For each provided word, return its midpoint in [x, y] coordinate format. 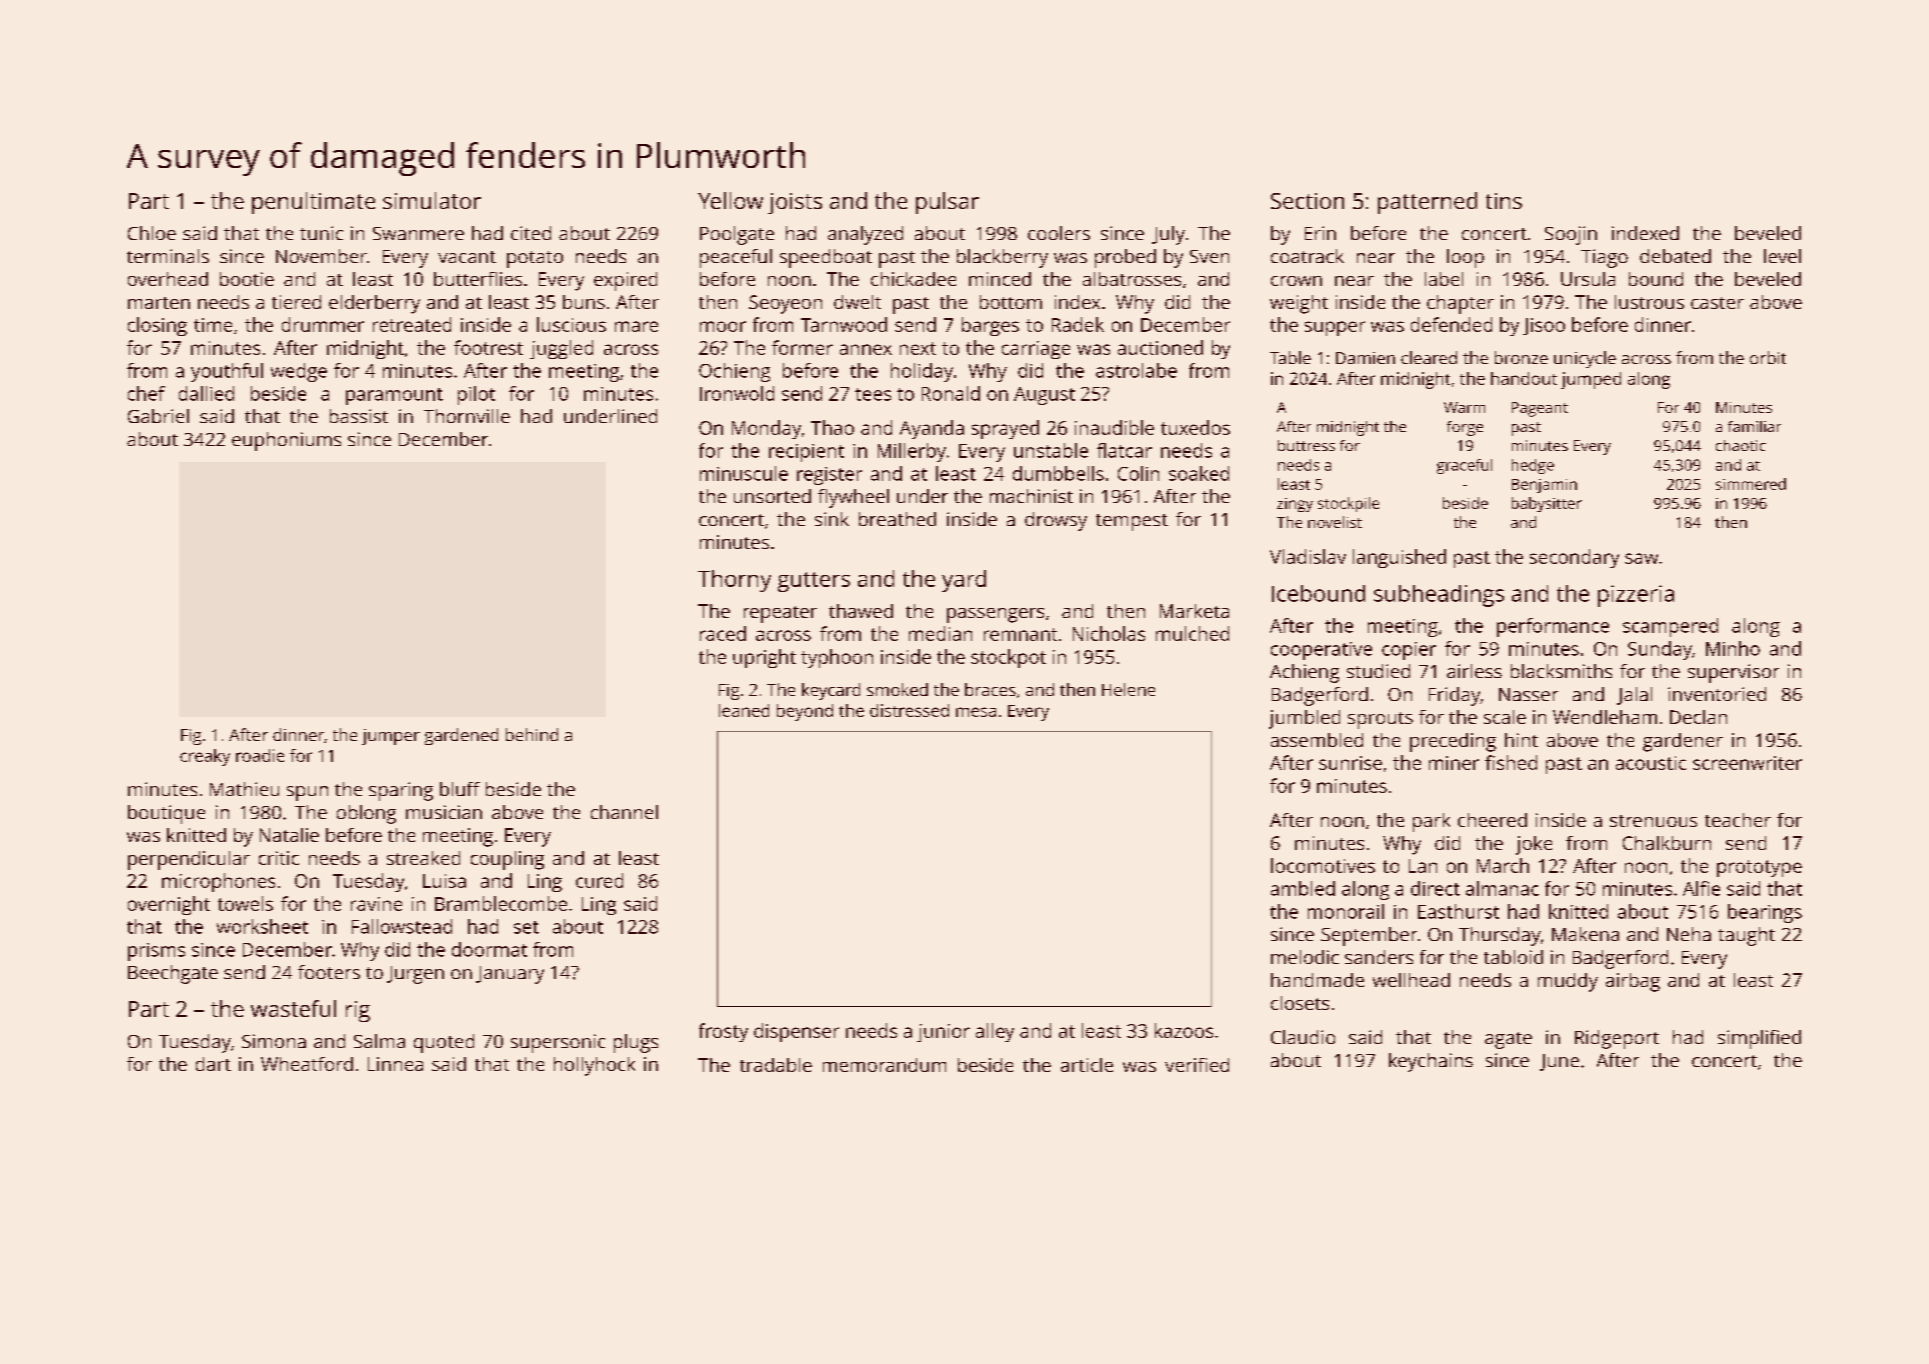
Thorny [734, 581]
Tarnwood [844, 324]
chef [146, 393]
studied [1378, 671]
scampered [1670, 627]
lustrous [1649, 302]
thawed [861, 611]
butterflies [478, 279]
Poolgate [737, 235]
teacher [1738, 820]
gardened [461, 736]
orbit [1768, 357]
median [940, 633]
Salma [379, 1041]
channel [624, 812]
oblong [366, 814]
